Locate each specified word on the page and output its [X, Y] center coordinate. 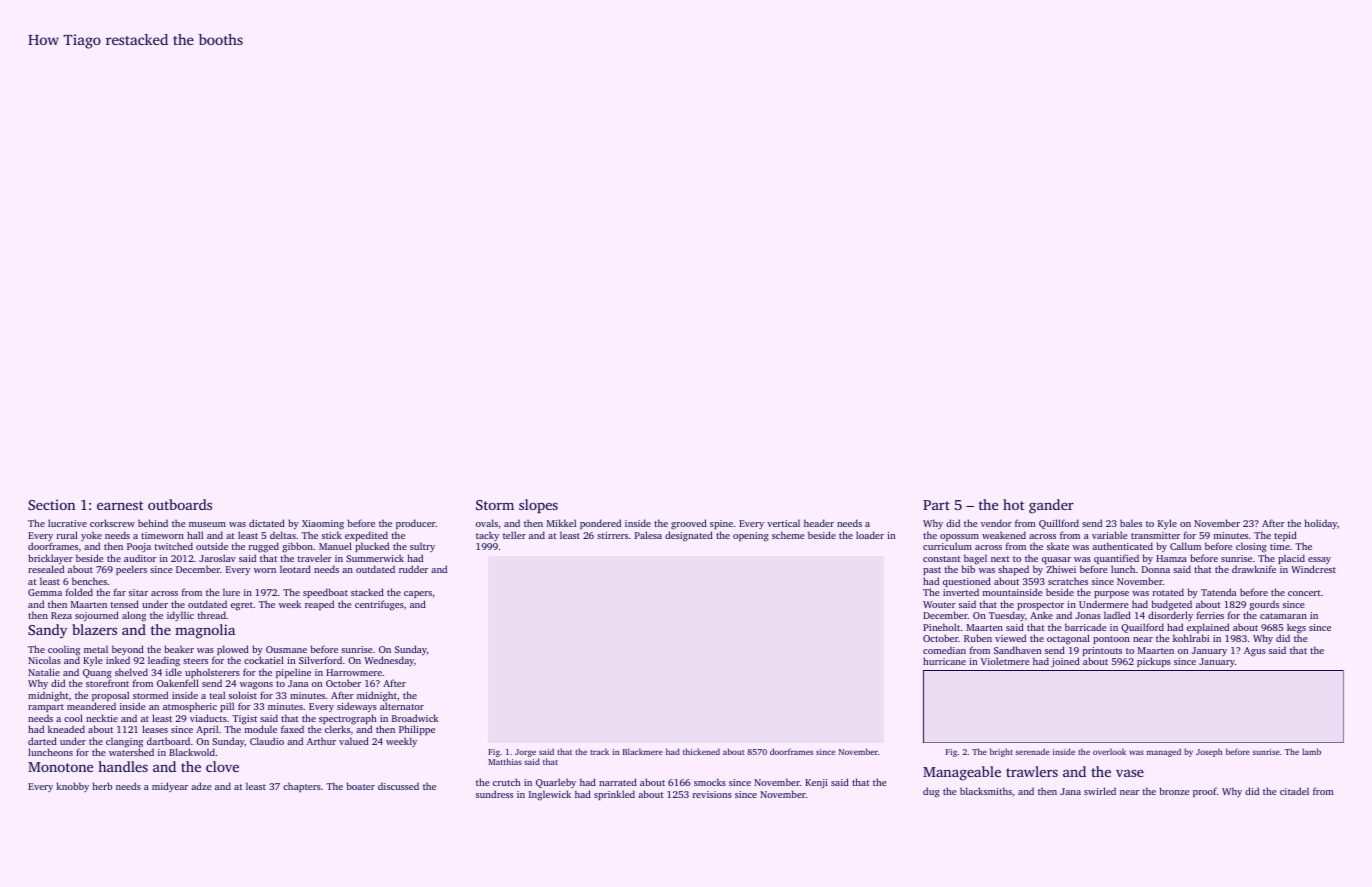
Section [51, 505]
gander [1051, 506]
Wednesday [389, 661]
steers [195, 661]
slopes [538, 506]
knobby [73, 787]
